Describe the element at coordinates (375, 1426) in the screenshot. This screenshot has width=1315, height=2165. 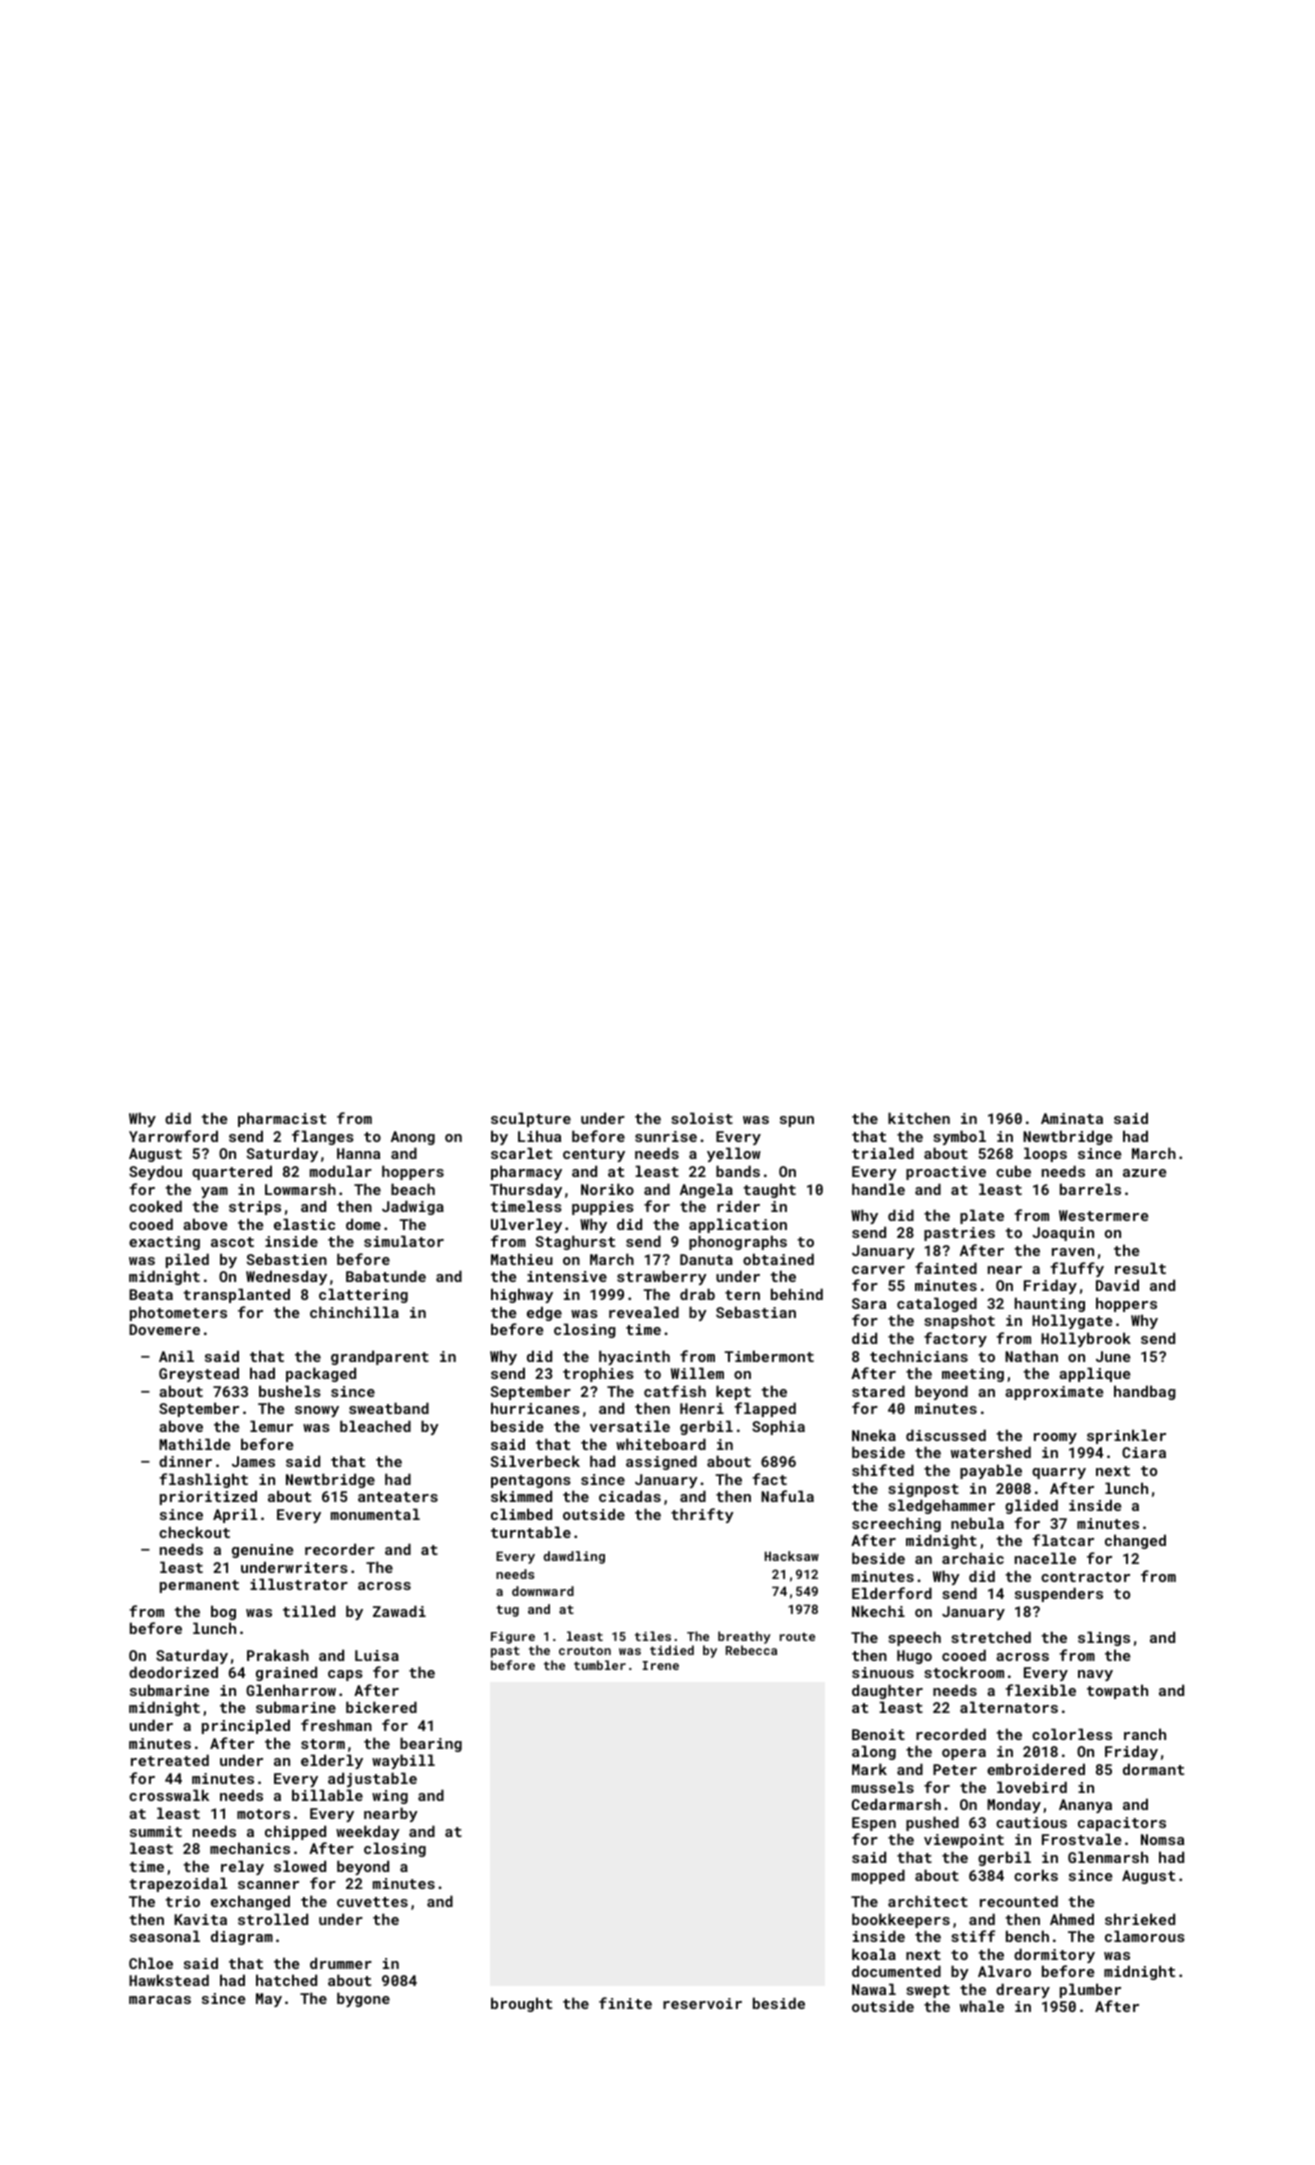
I see `bleached` at that location.
